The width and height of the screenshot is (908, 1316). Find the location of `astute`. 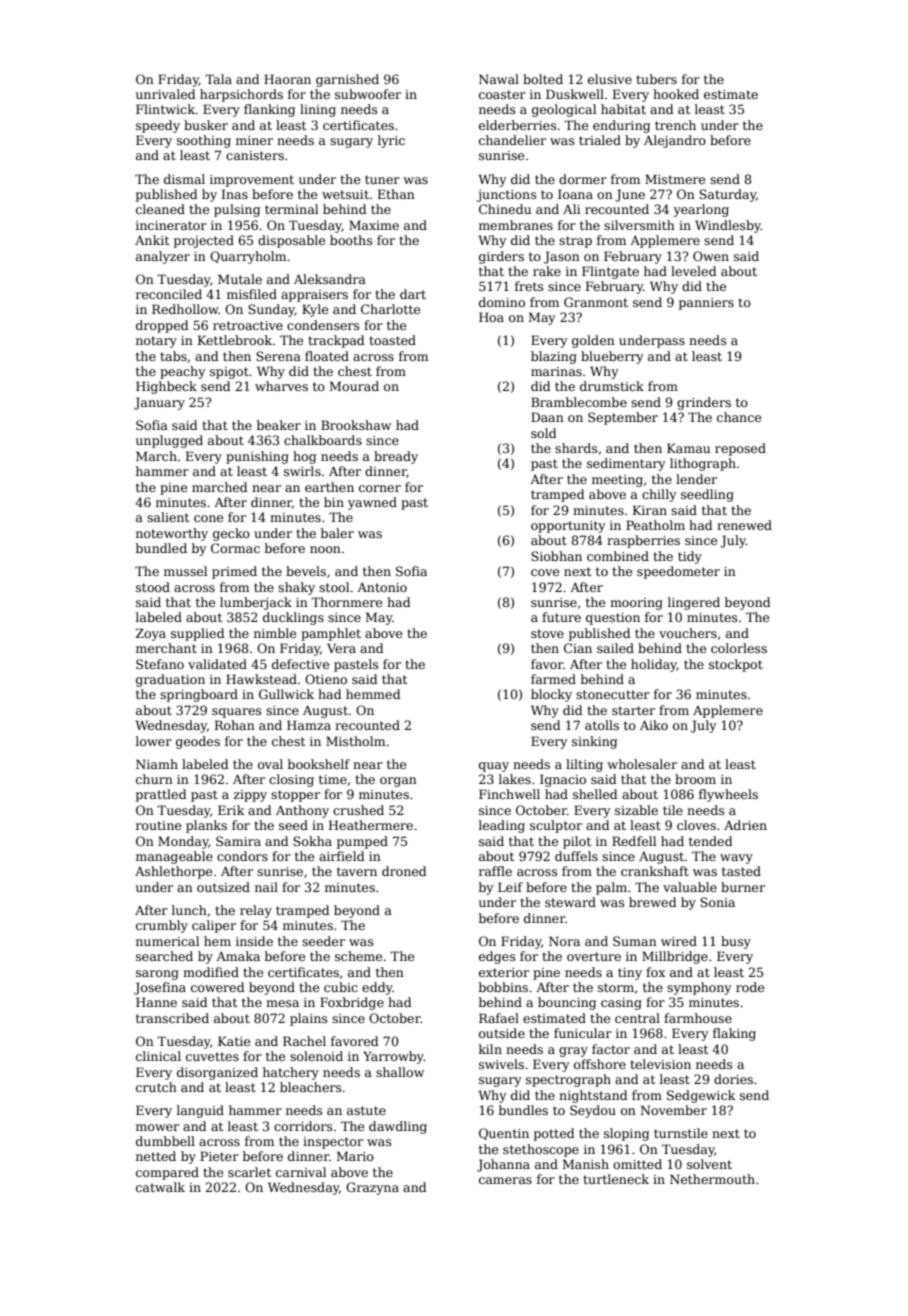

astute is located at coordinates (366, 1110).
